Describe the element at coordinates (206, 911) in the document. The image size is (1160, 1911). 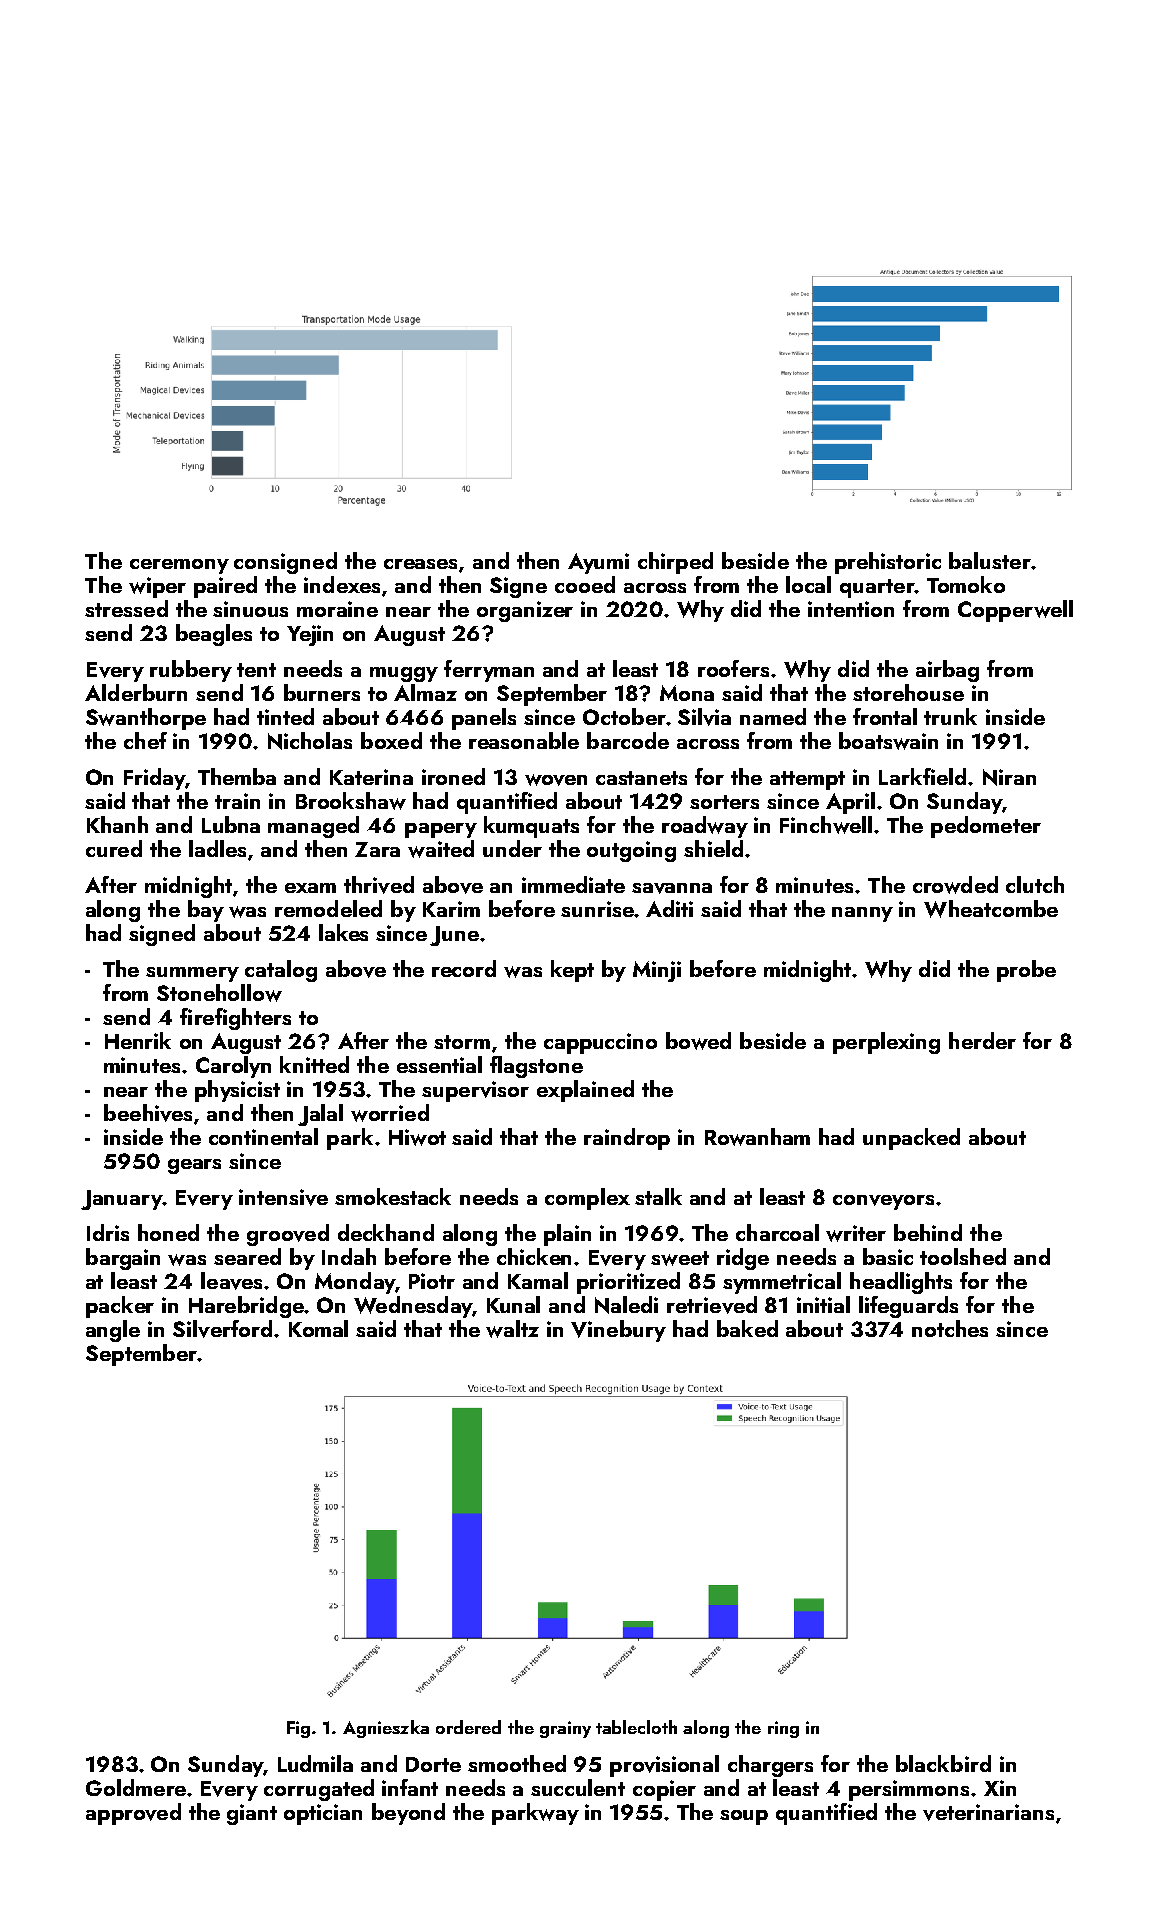
I see `bay` at that location.
